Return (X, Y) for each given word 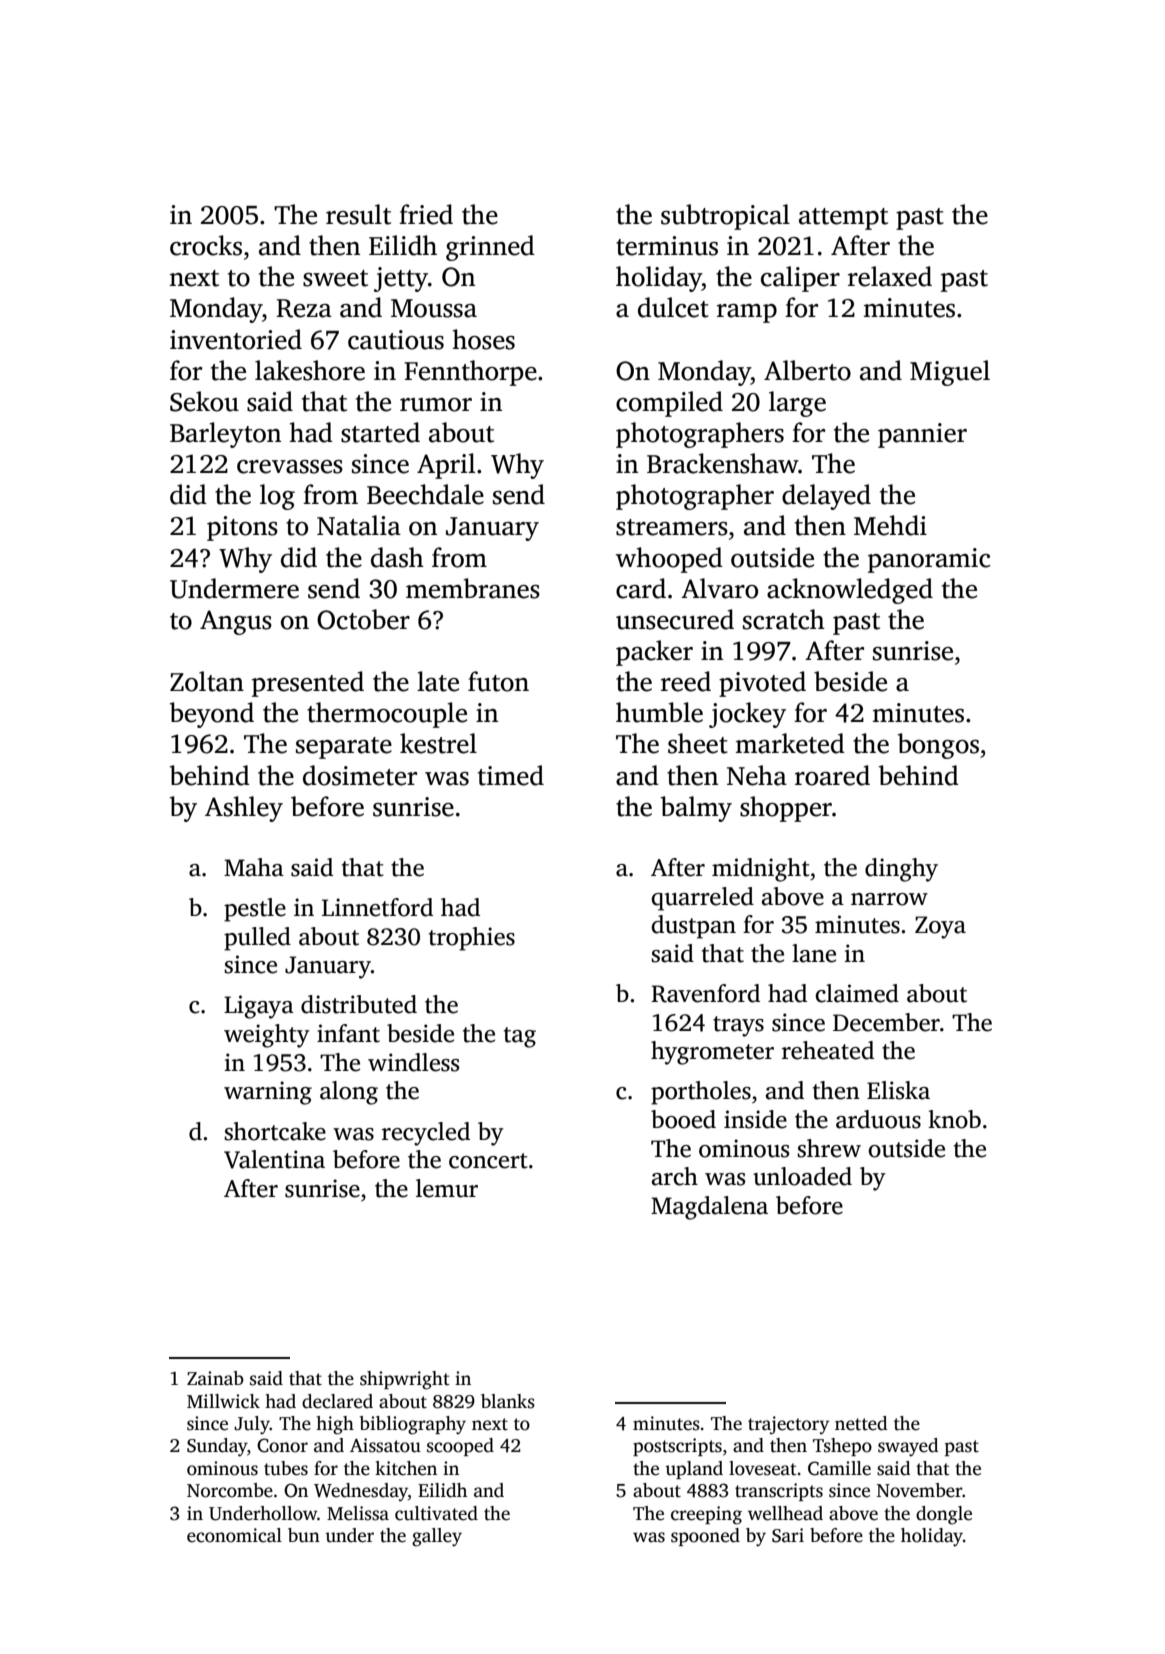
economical (234, 1535)
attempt (843, 219)
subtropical (725, 217)
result (358, 214)
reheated (828, 1050)
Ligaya (259, 1007)
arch (675, 1176)
